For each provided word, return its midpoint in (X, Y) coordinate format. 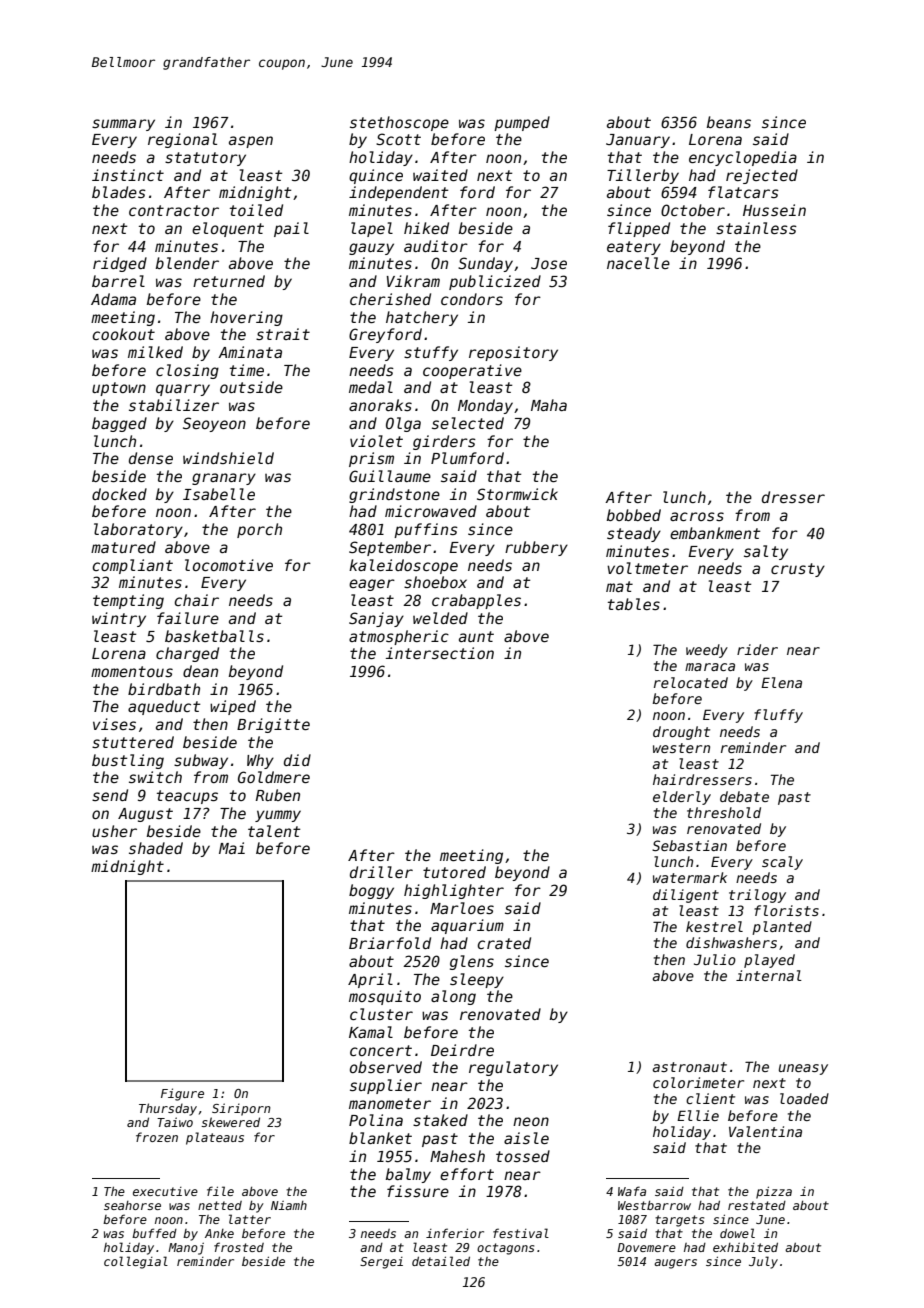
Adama (113, 299)
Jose (549, 263)
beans (729, 122)
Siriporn (241, 1109)
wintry (119, 619)
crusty (798, 570)
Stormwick (517, 494)
